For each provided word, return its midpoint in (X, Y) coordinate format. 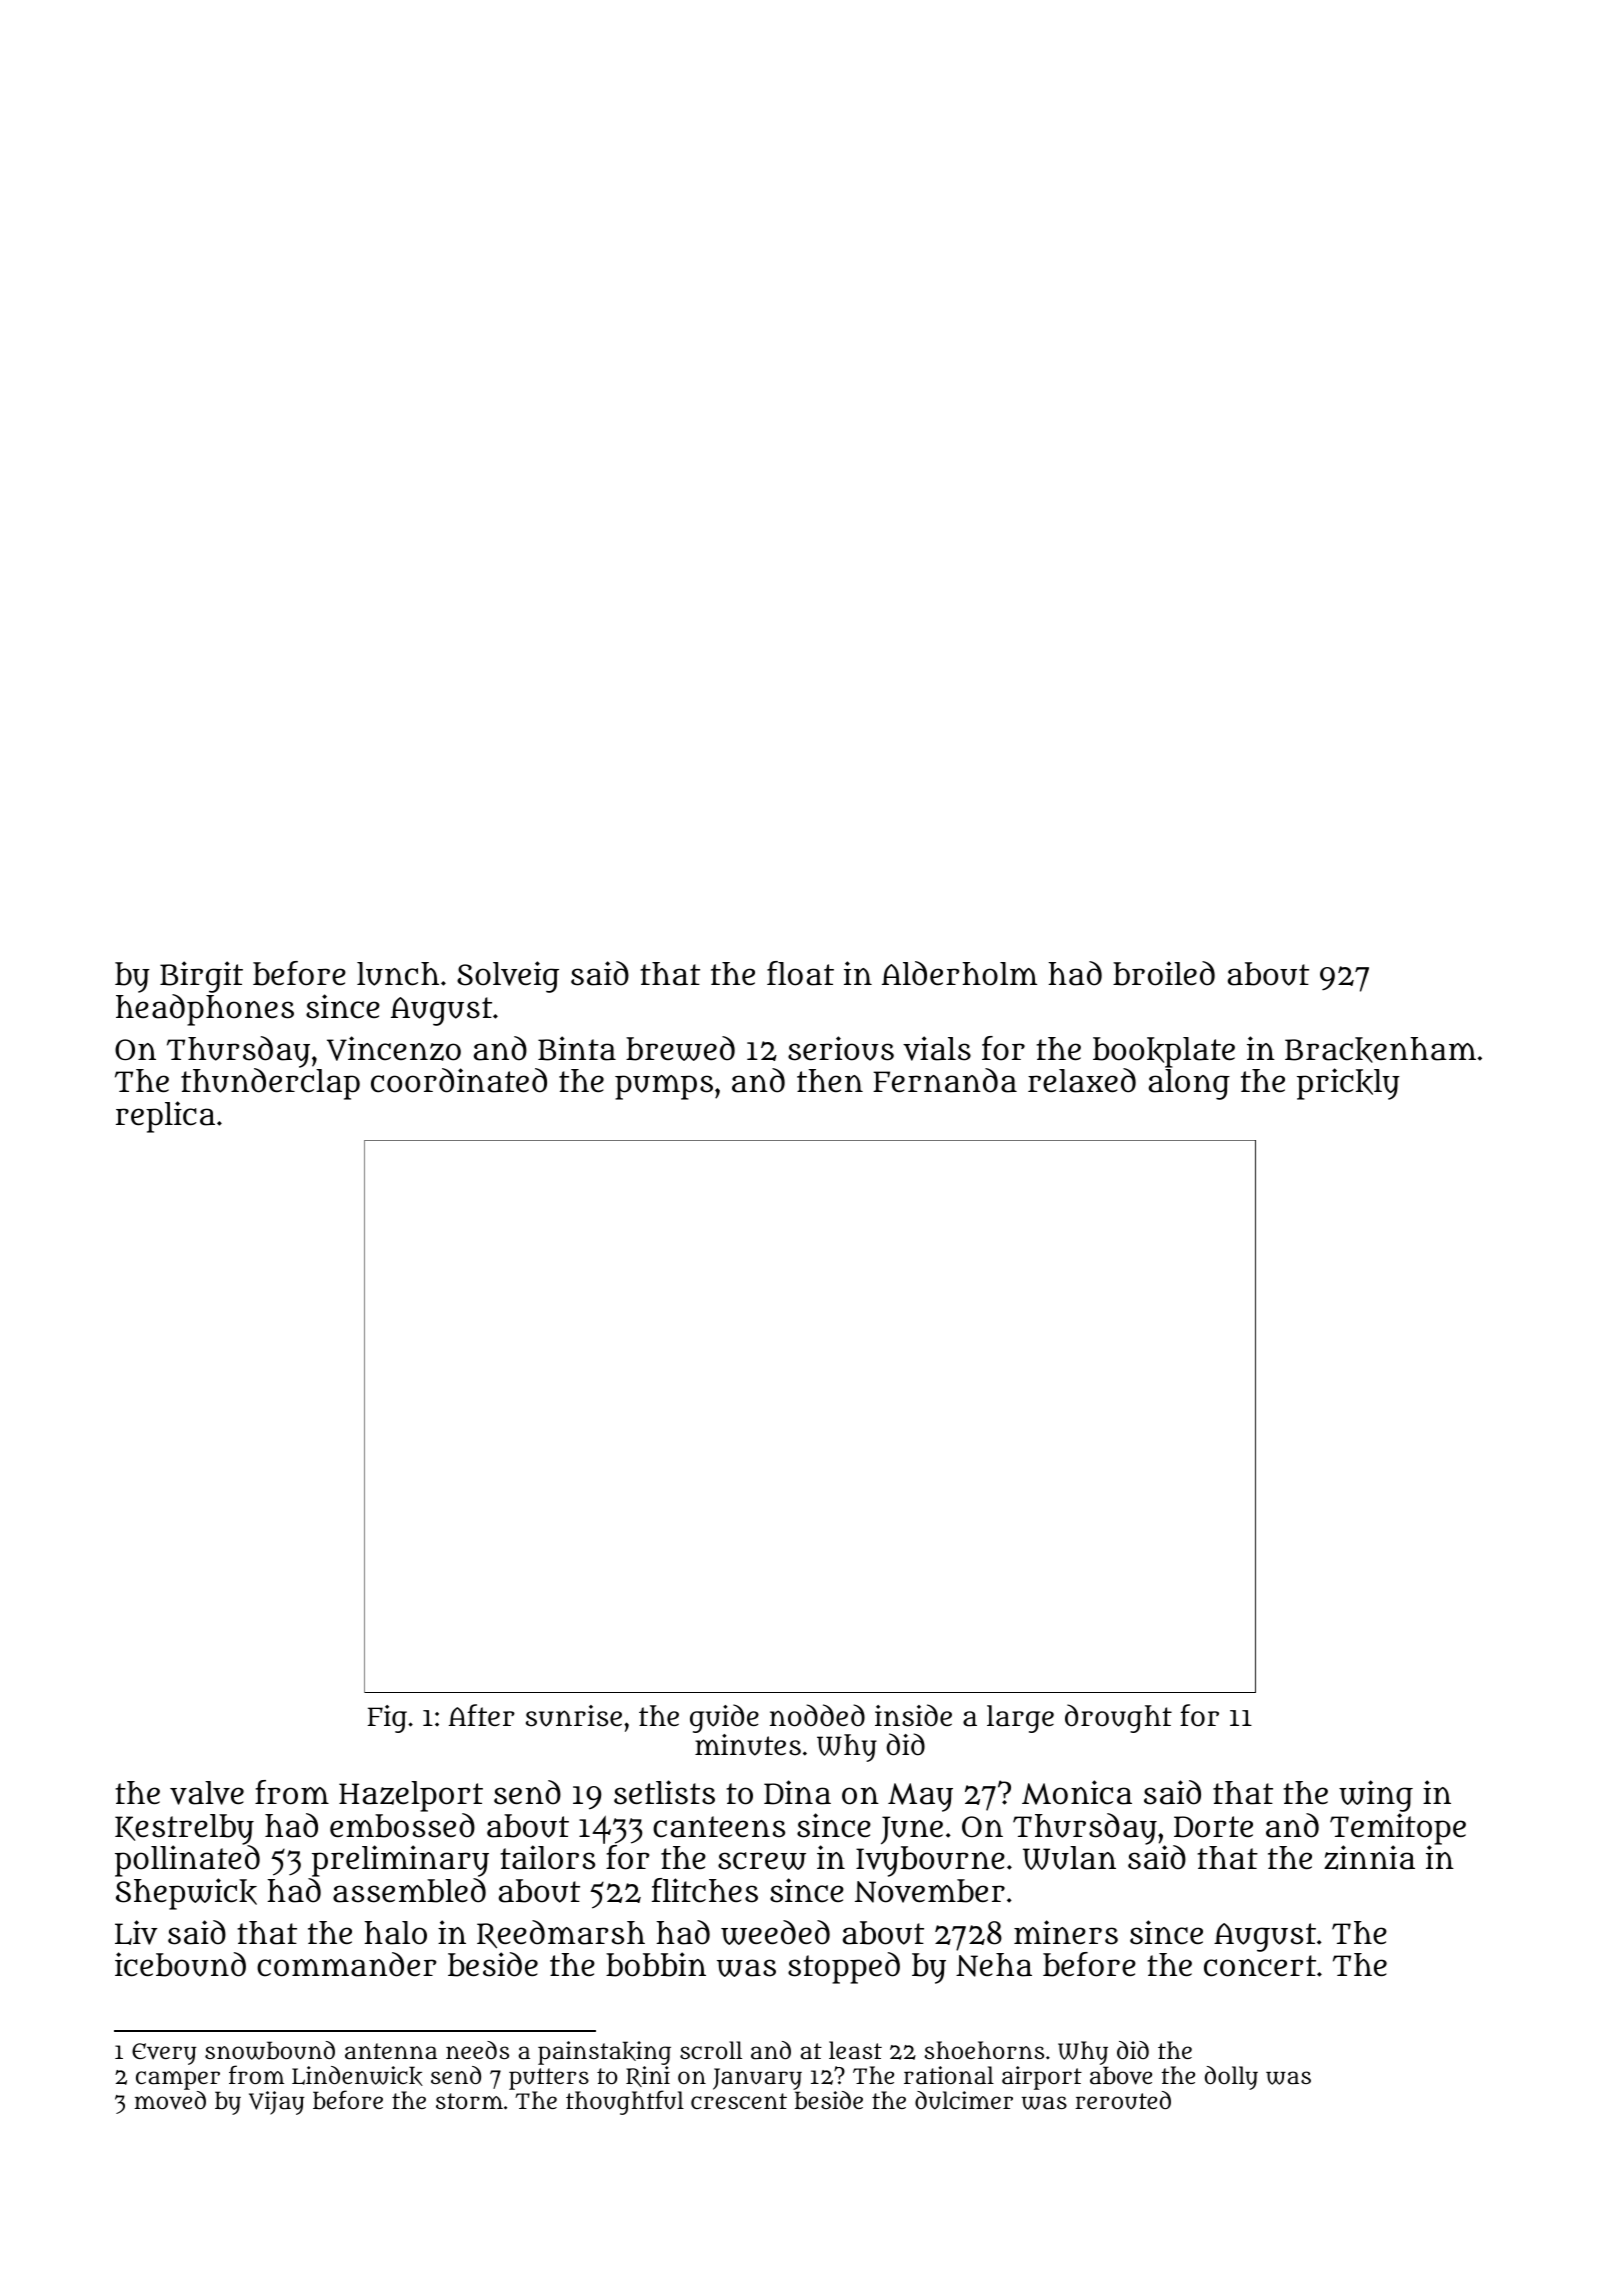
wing (1376, 1796)
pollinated (187, 1861)
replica (165, 1117)
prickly (1348, 1084)
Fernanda (945, 1080)
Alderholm (959, 973)
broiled (1164, 973)
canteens (719, 1827)
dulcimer (964, 2100)
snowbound (270, 2050)
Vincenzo (394, 1048)
